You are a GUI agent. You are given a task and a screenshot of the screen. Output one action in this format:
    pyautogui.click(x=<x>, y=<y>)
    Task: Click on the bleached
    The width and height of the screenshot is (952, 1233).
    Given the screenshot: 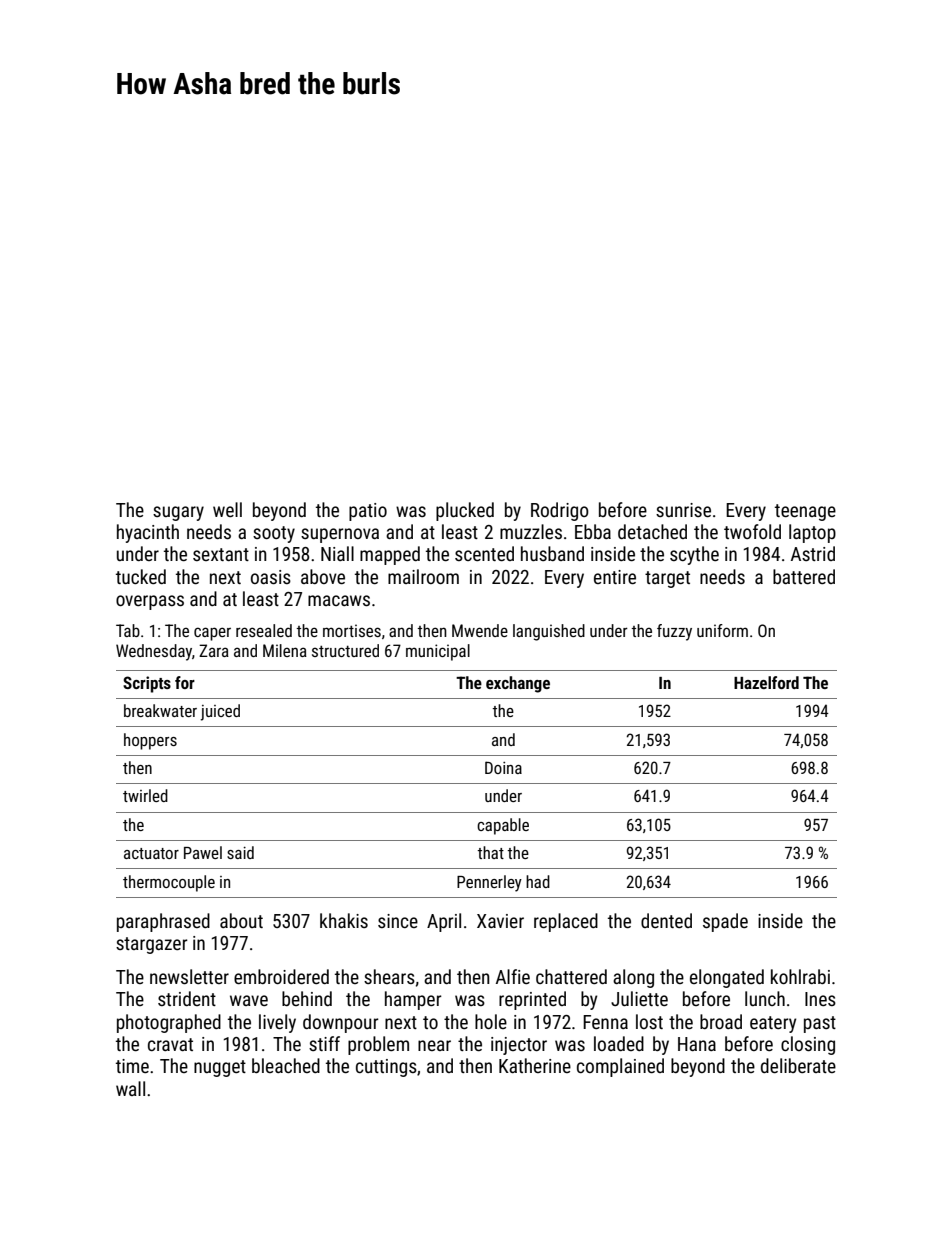 What is the action you would take?
    pyautogui.click(x=286, y=1065)
